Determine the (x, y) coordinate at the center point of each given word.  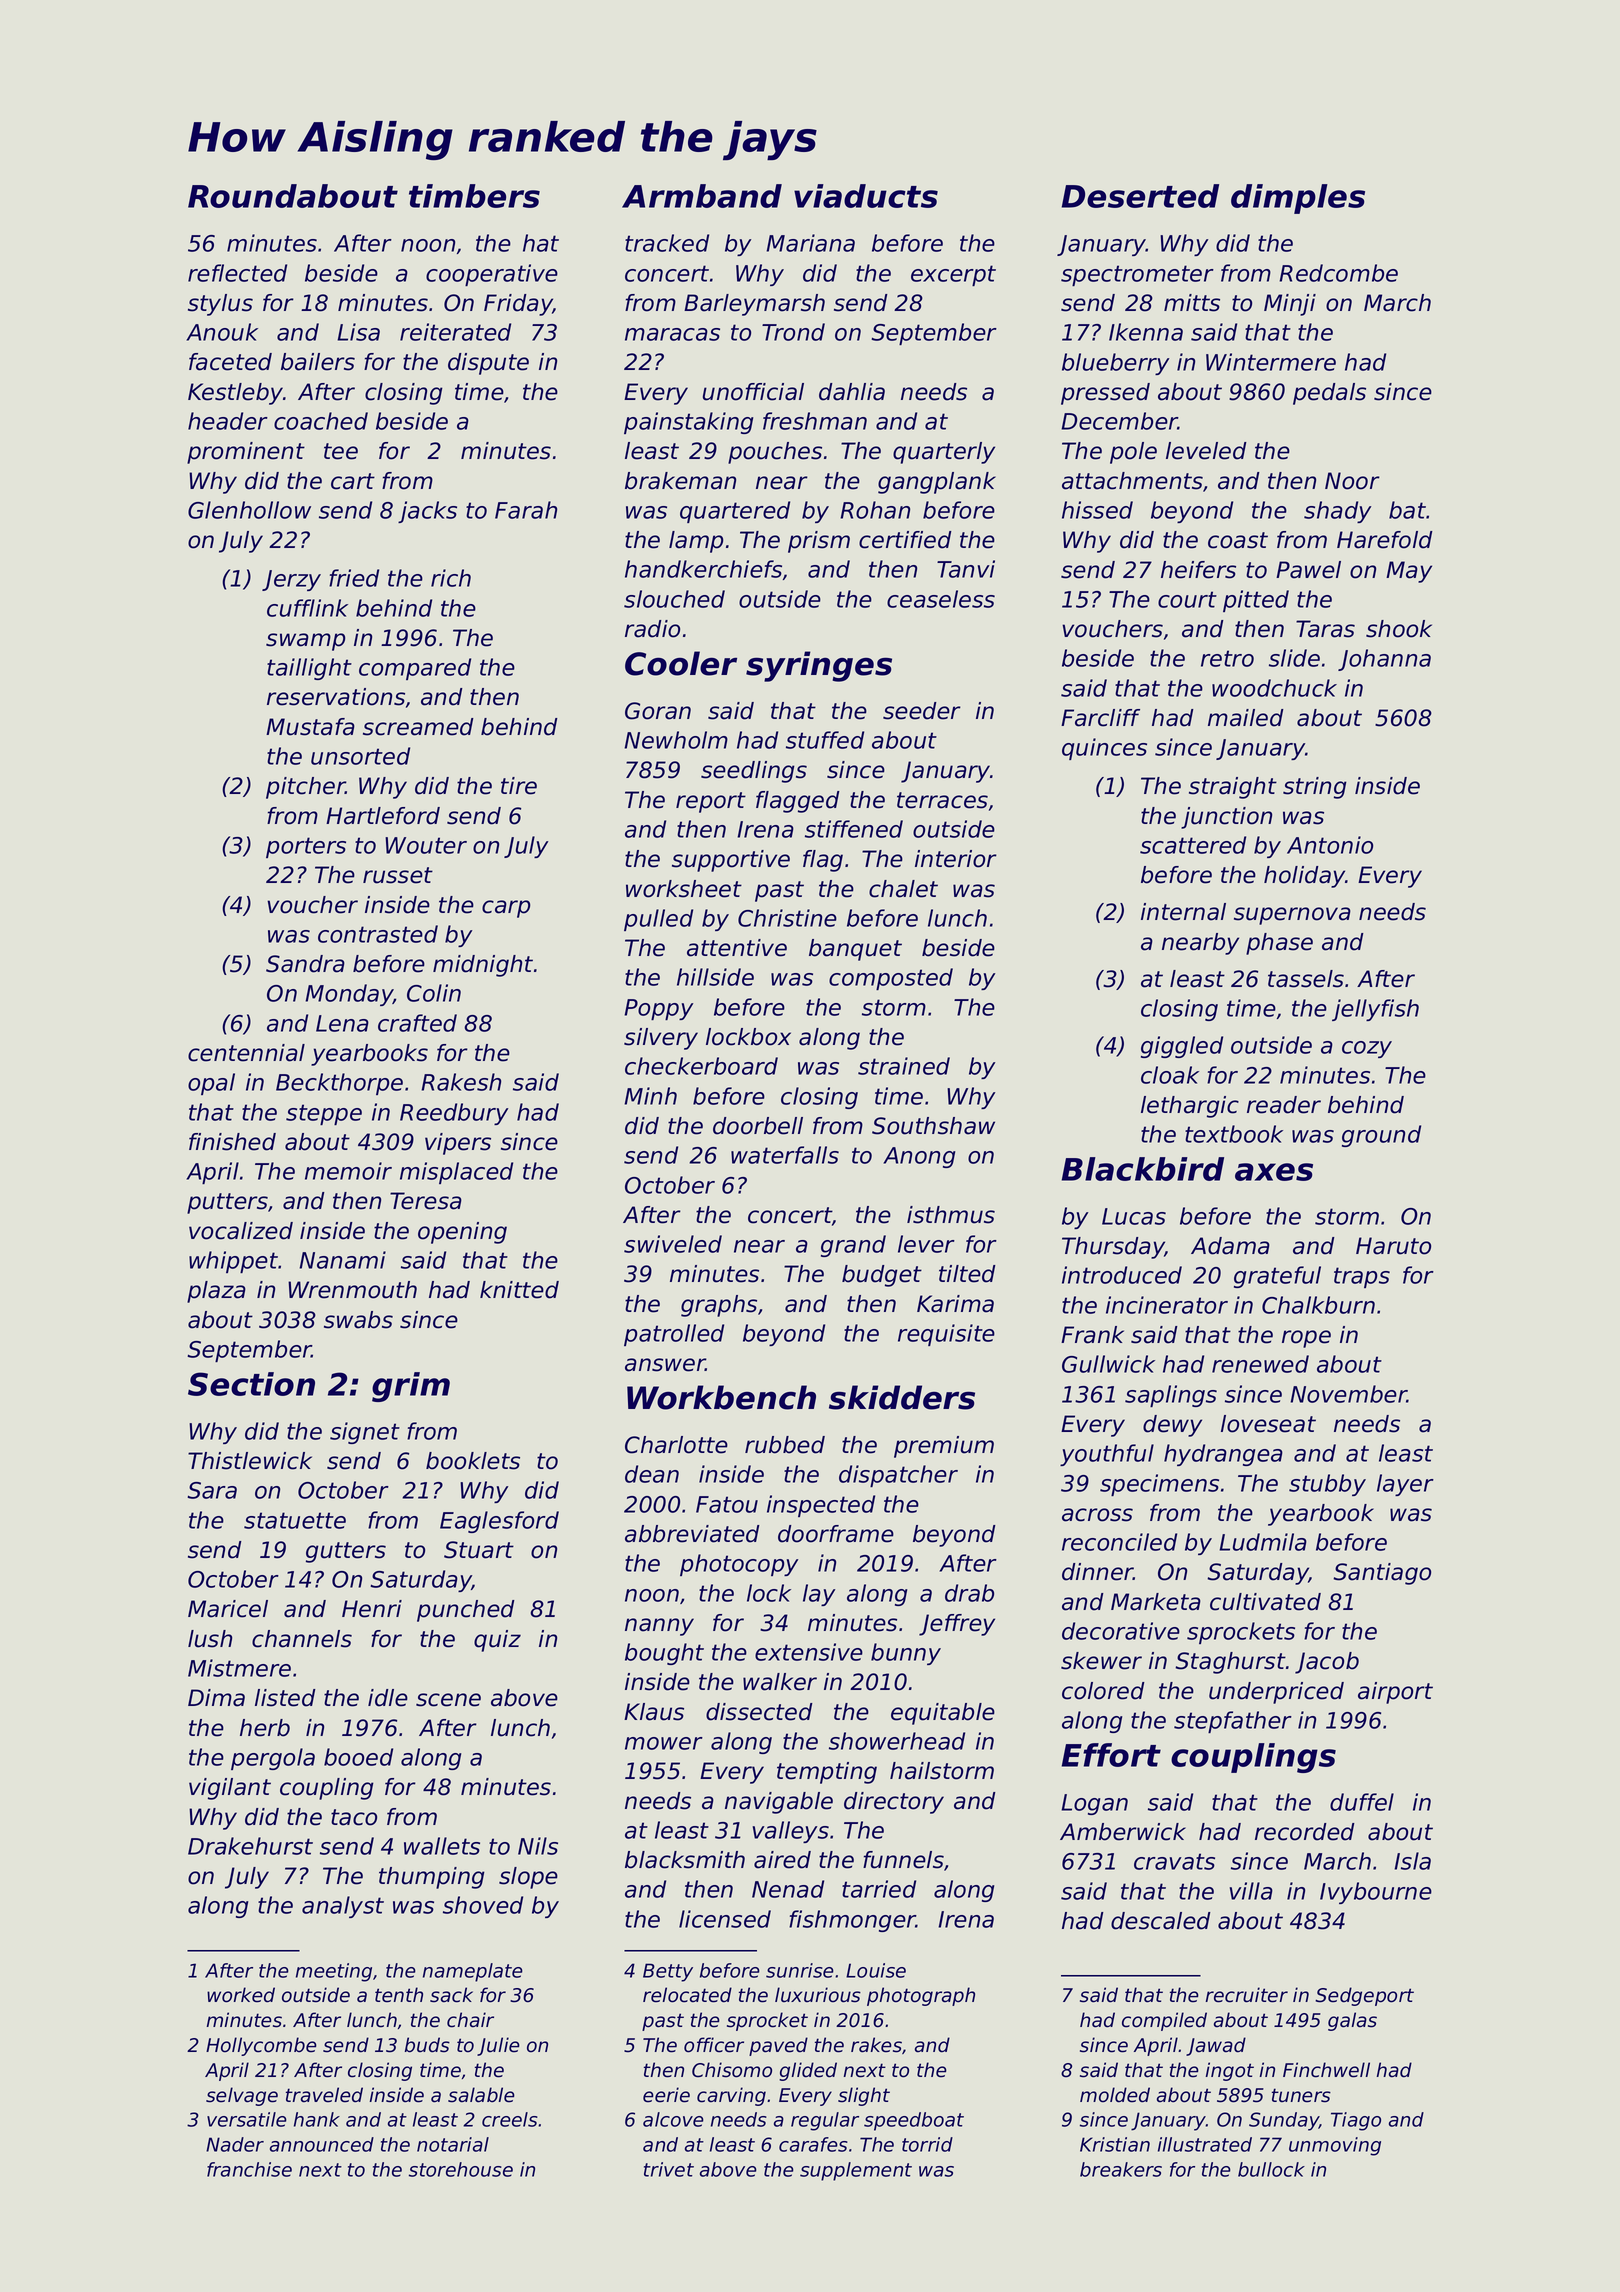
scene (448, 1700)
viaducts (866, 196)
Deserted (1140, 196)
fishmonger (852, 1921)
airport (1395, 1693)
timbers (474, 196)
